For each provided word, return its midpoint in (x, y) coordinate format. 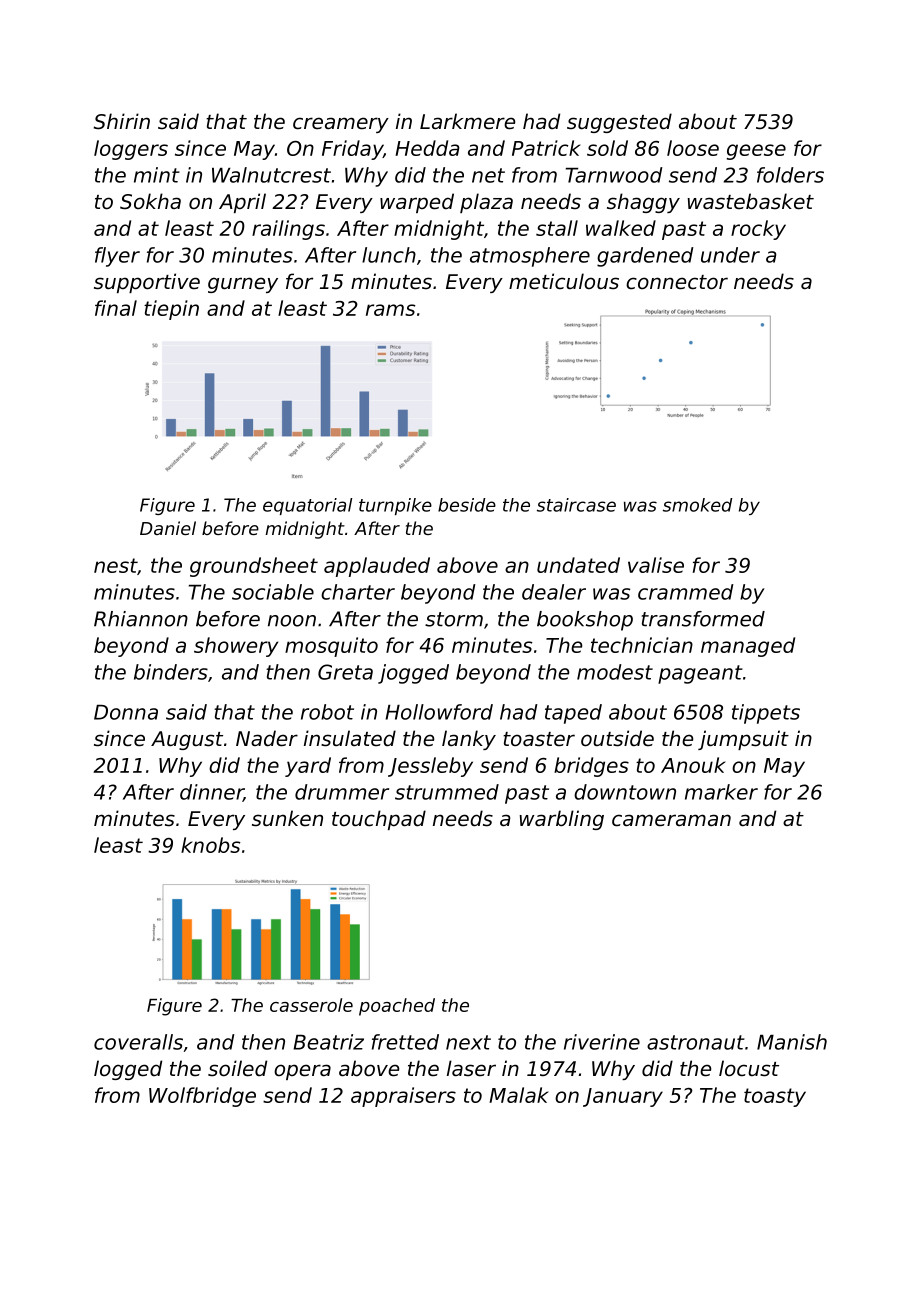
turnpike (395, 506)
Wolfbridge (202, 1097)
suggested (619, 123)
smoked (697, 505)
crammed (686, 592)
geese (756, 152)
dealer (554, 592)
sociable (273, 592)
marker (721, 792)
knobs (210, 845)
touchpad (379, 820)
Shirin (122, 121)
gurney (243, 285)
